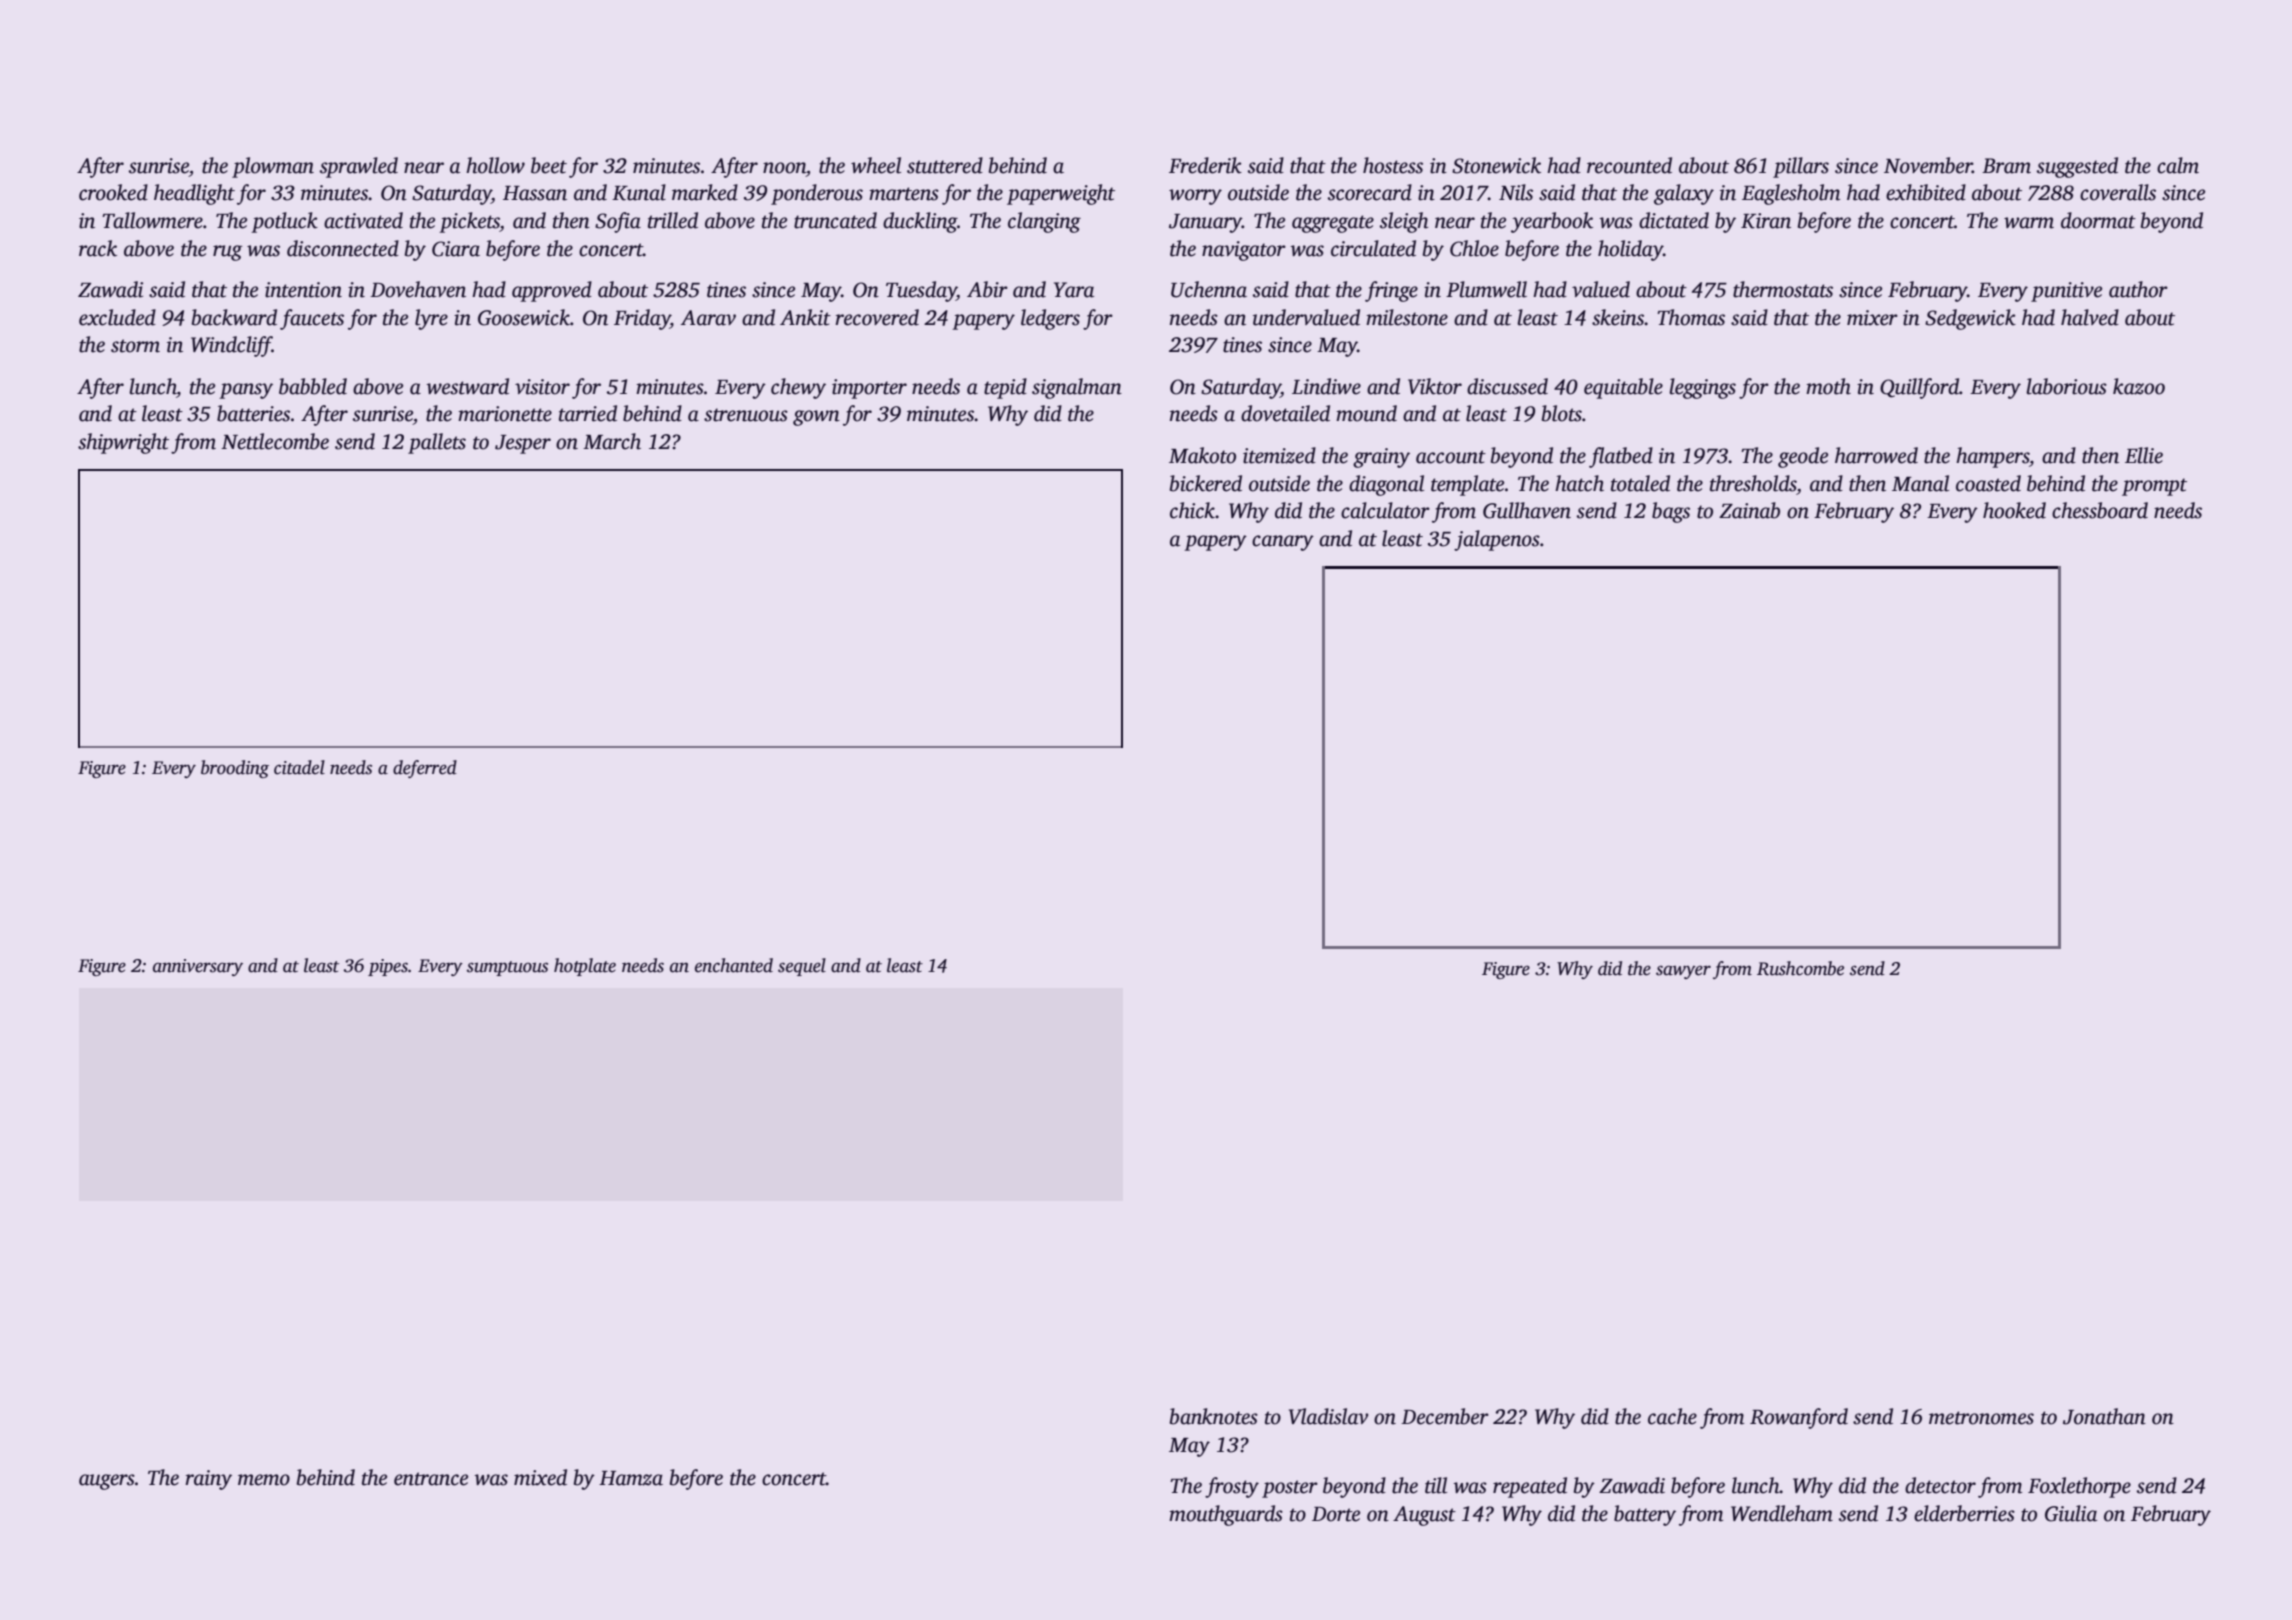  Describe the element at coordinates (2090, 317) in the page. I see `halved` at that location.
